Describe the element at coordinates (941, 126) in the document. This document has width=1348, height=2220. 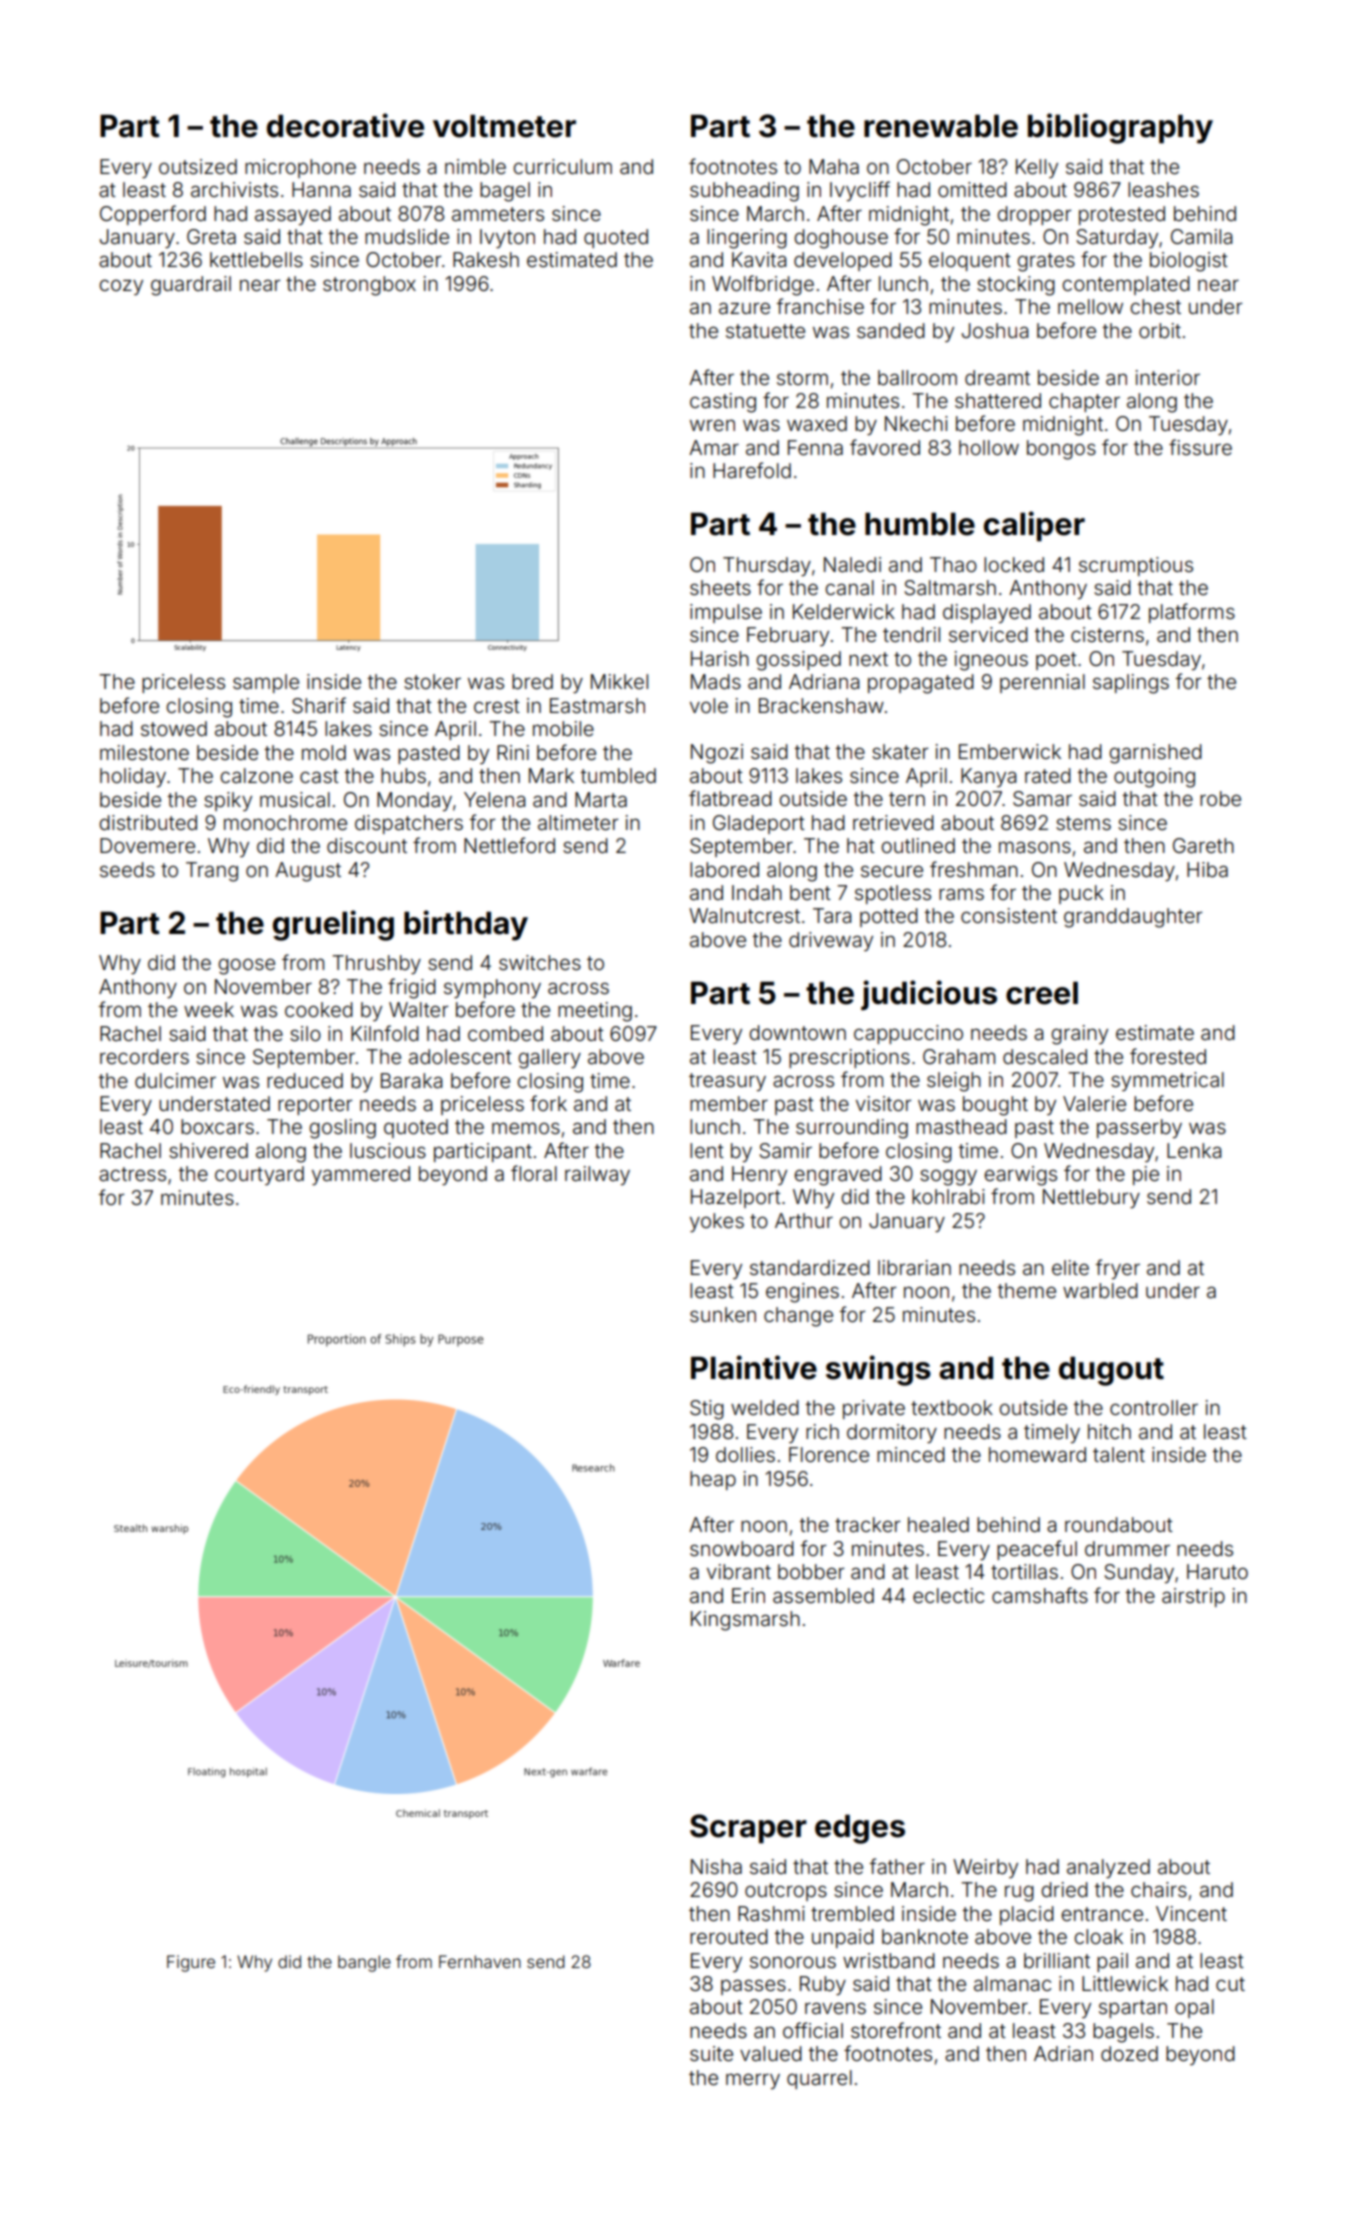
I see `renewable` at that location.
